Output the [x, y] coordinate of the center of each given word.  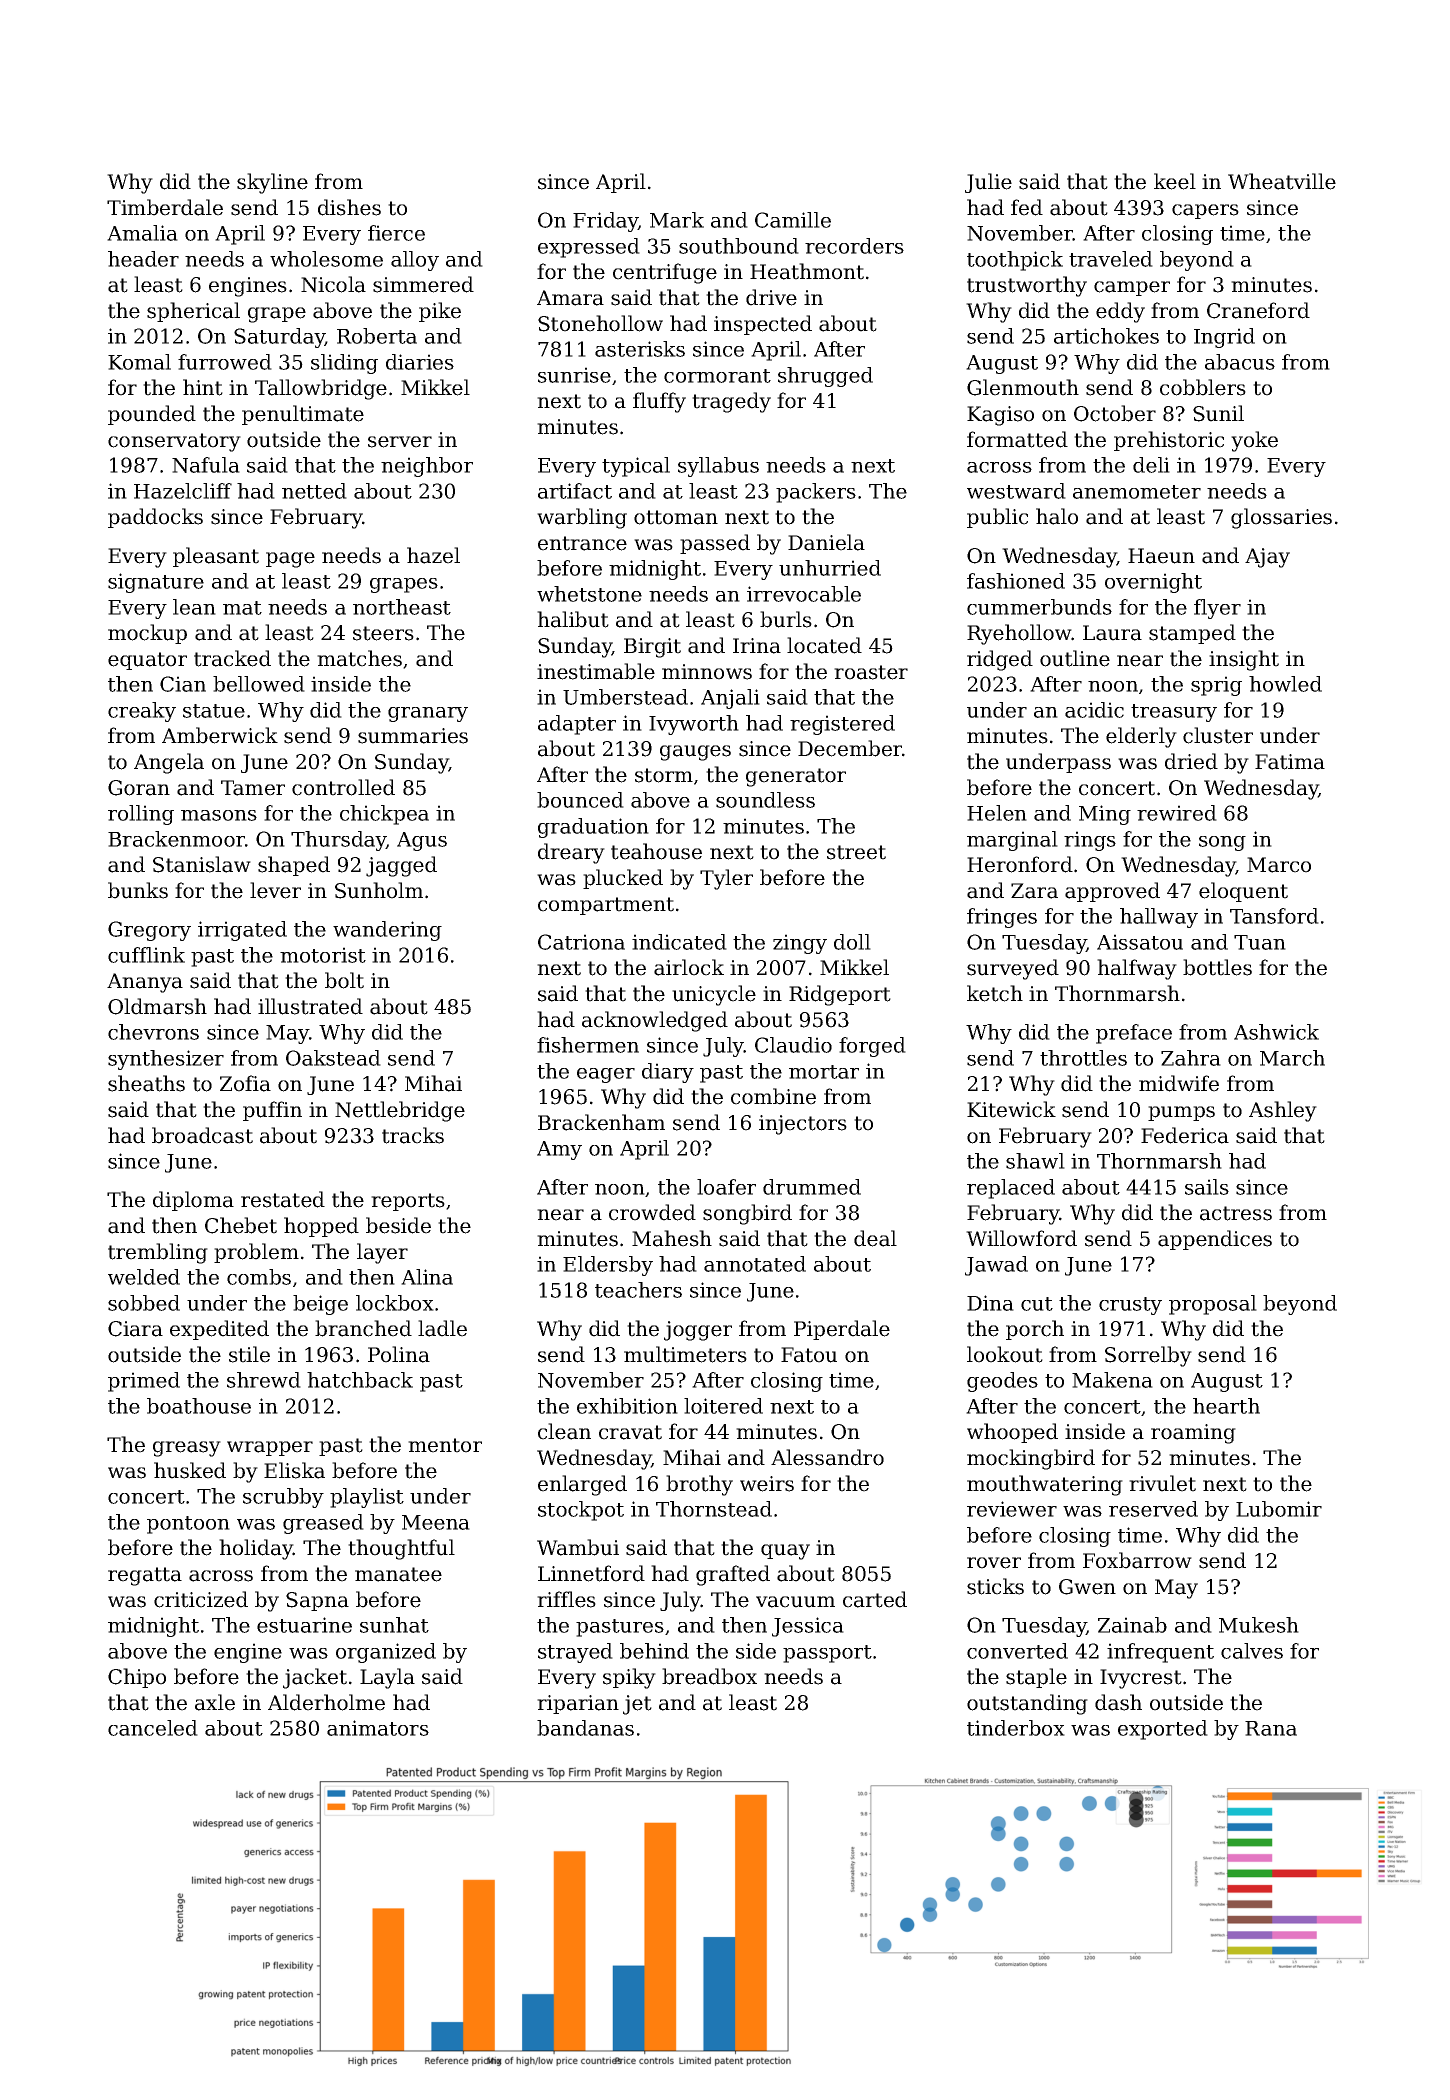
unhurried [830, 568]
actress [1236, 1213]
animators [378, 1728]
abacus [1240, 362]
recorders [854, 246]
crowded [652, 1212]
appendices [1215, 1240]
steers [383, 633]
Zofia [245, 1083]
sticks [995, 1586]
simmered [423, 284]
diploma [193, 1201]
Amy [559, 1150]
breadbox [709, 1676]
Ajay [1267, 558]
